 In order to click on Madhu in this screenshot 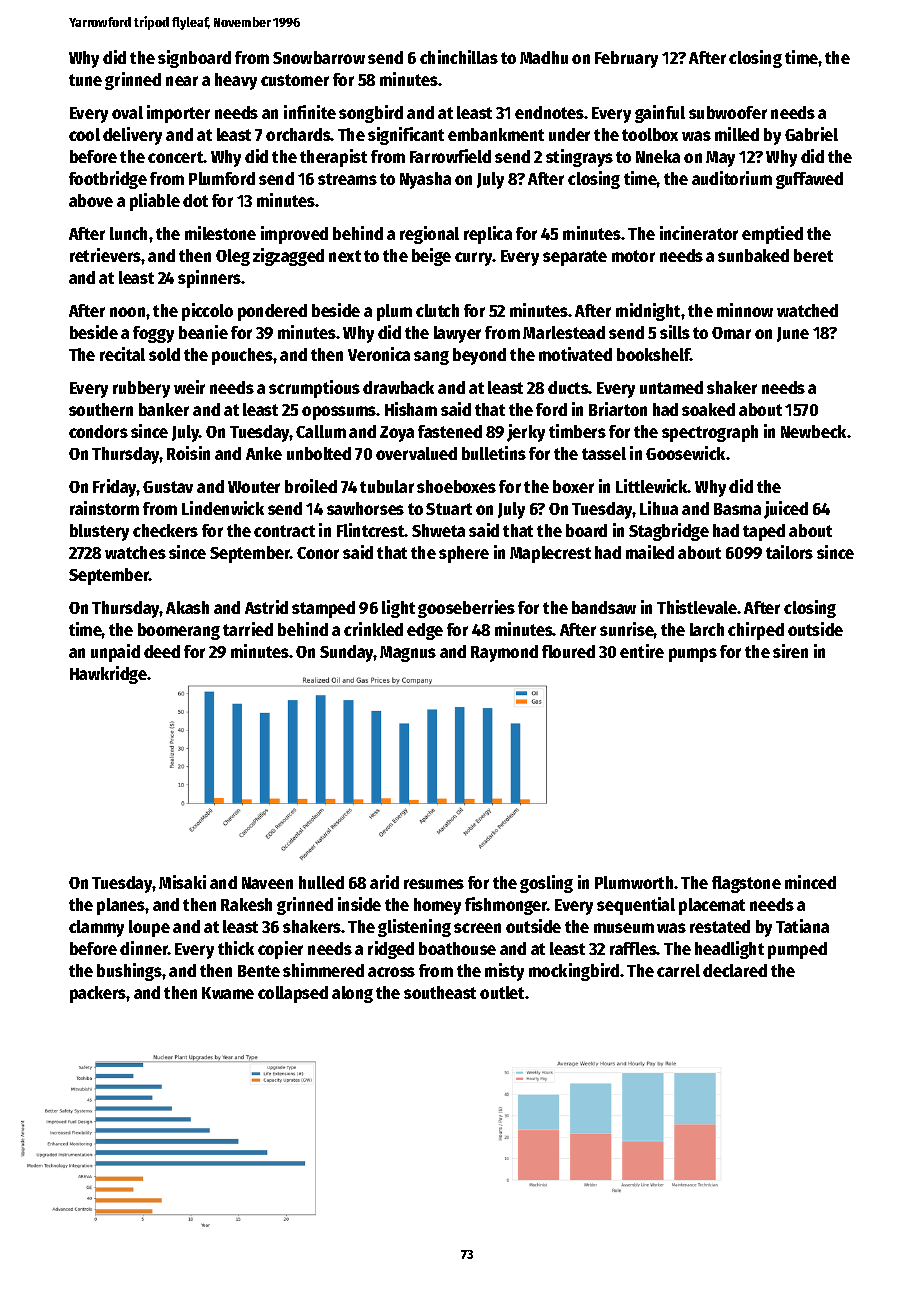, I will do `click(544, 57)`.
